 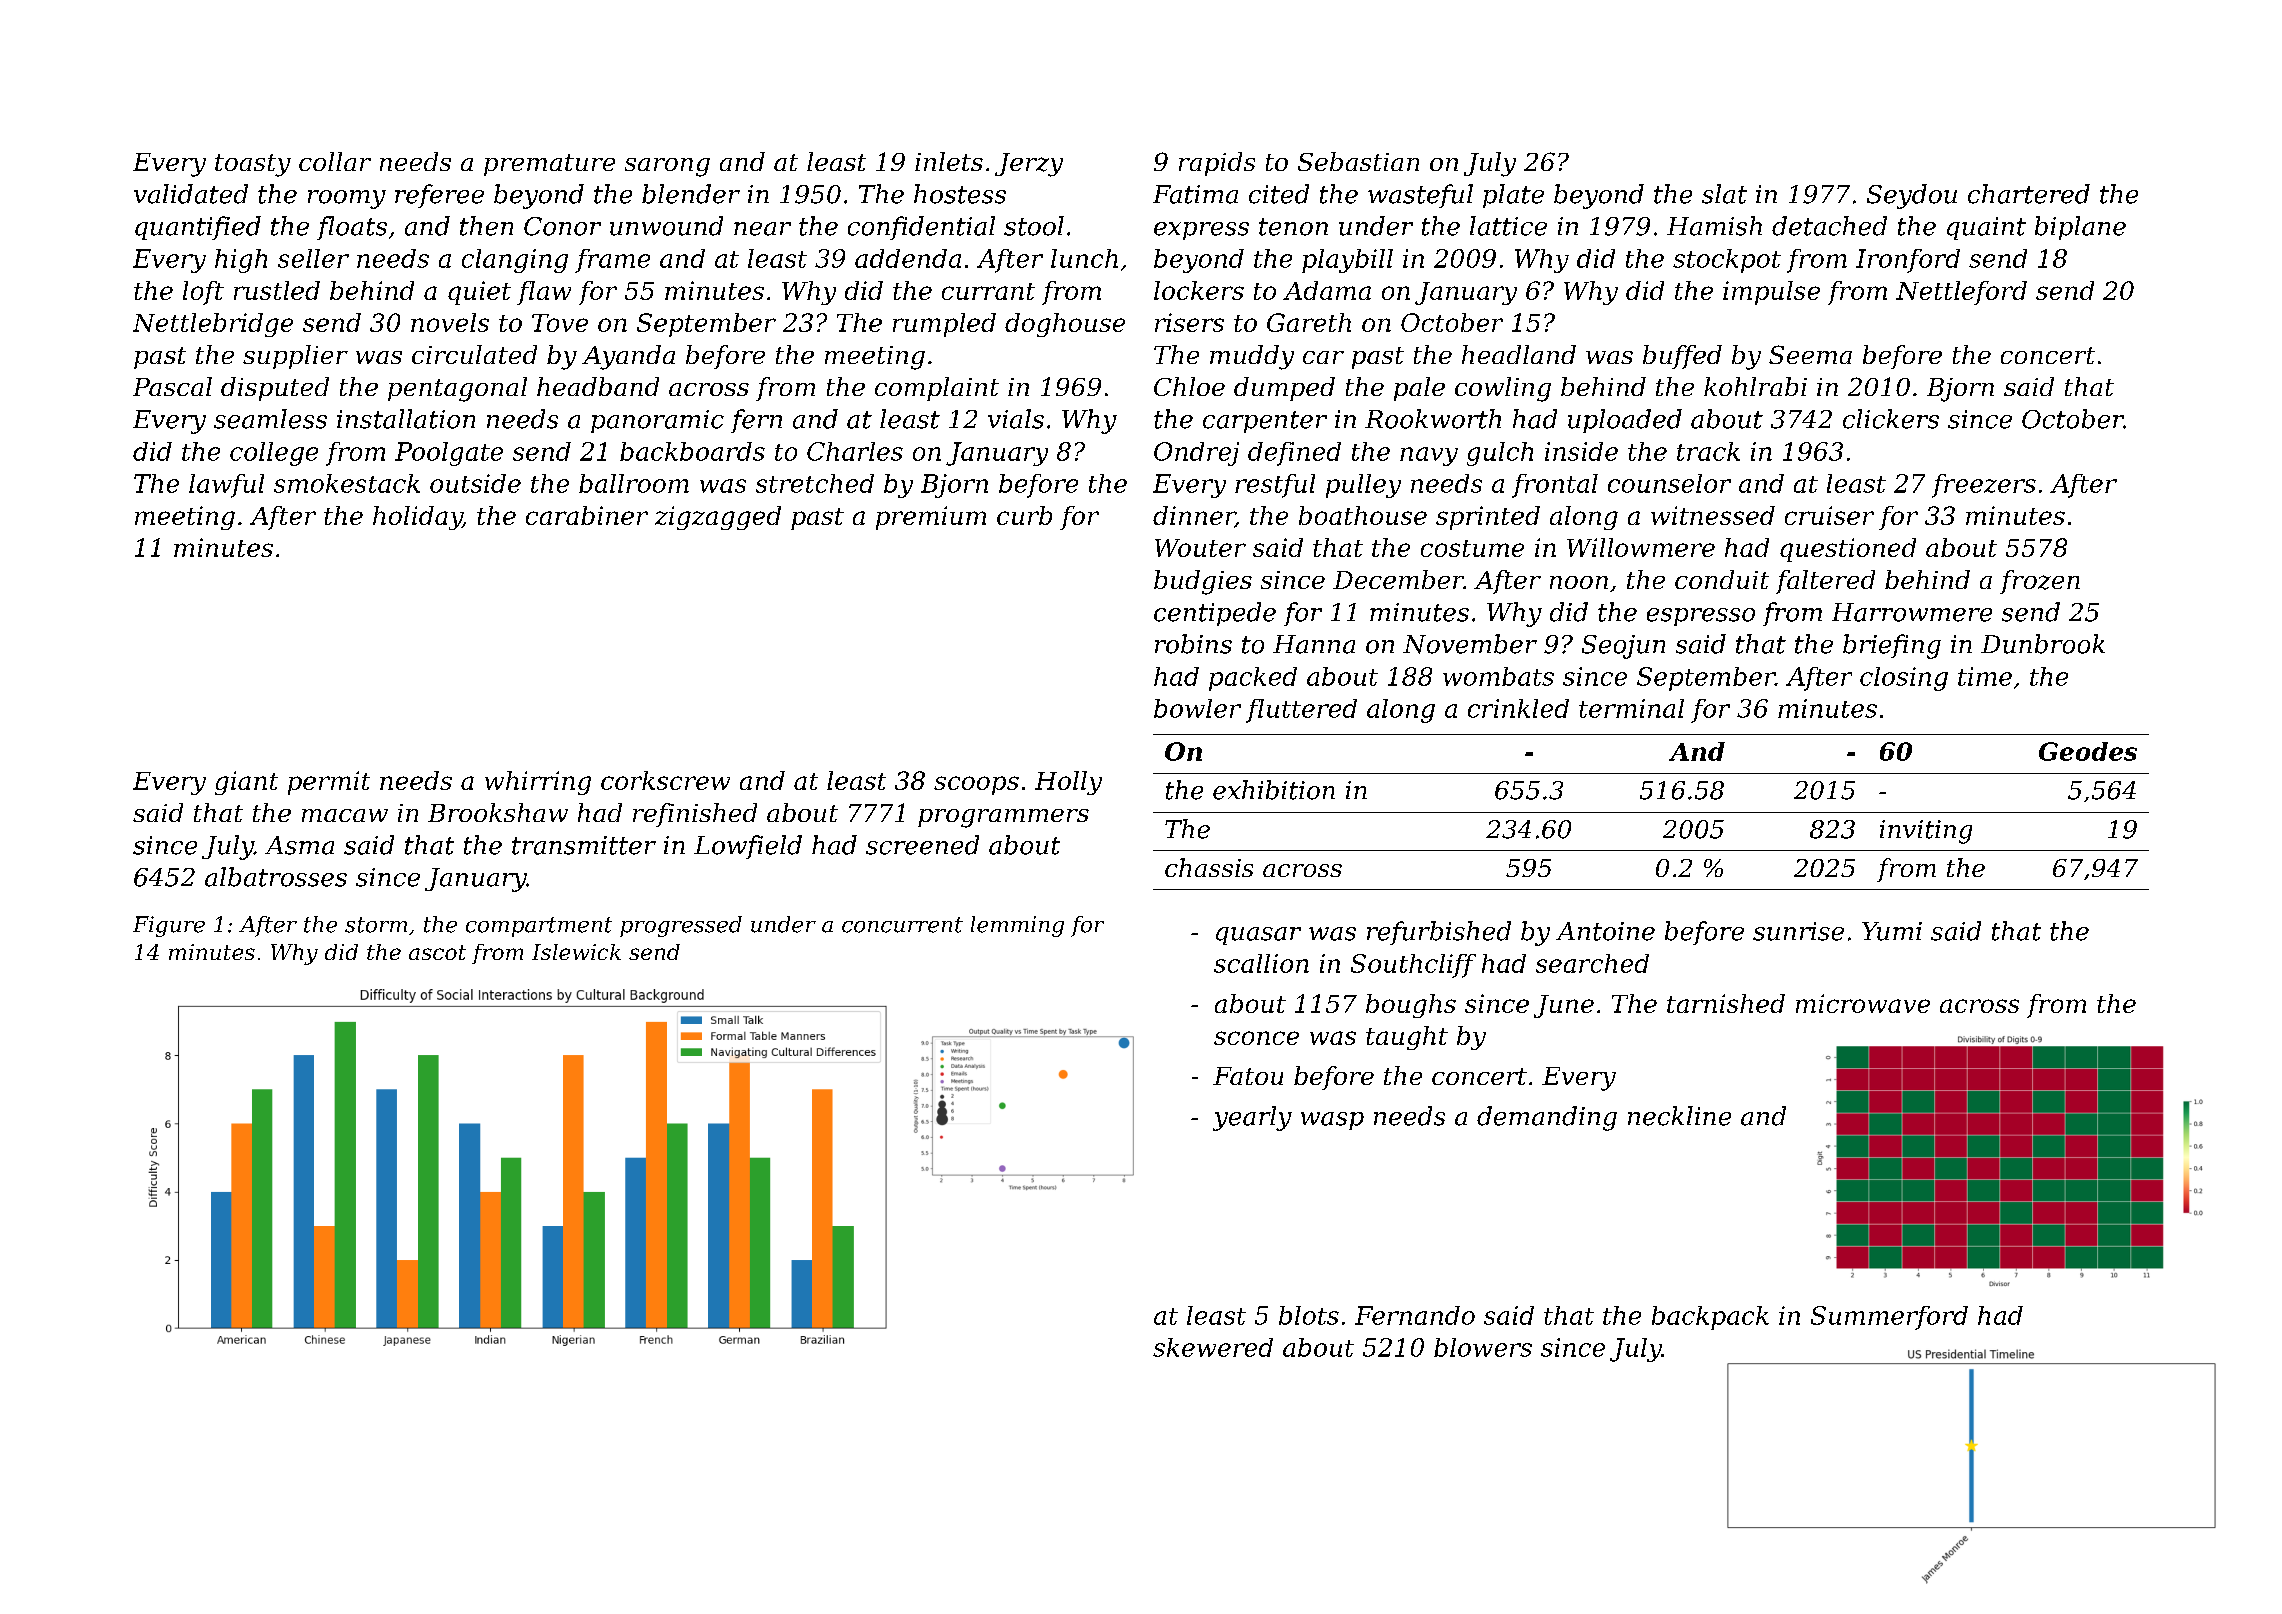 What do you see at coordinates (587, 515) in the document?
I see `carabiner` at bounding box center [587, 515].
